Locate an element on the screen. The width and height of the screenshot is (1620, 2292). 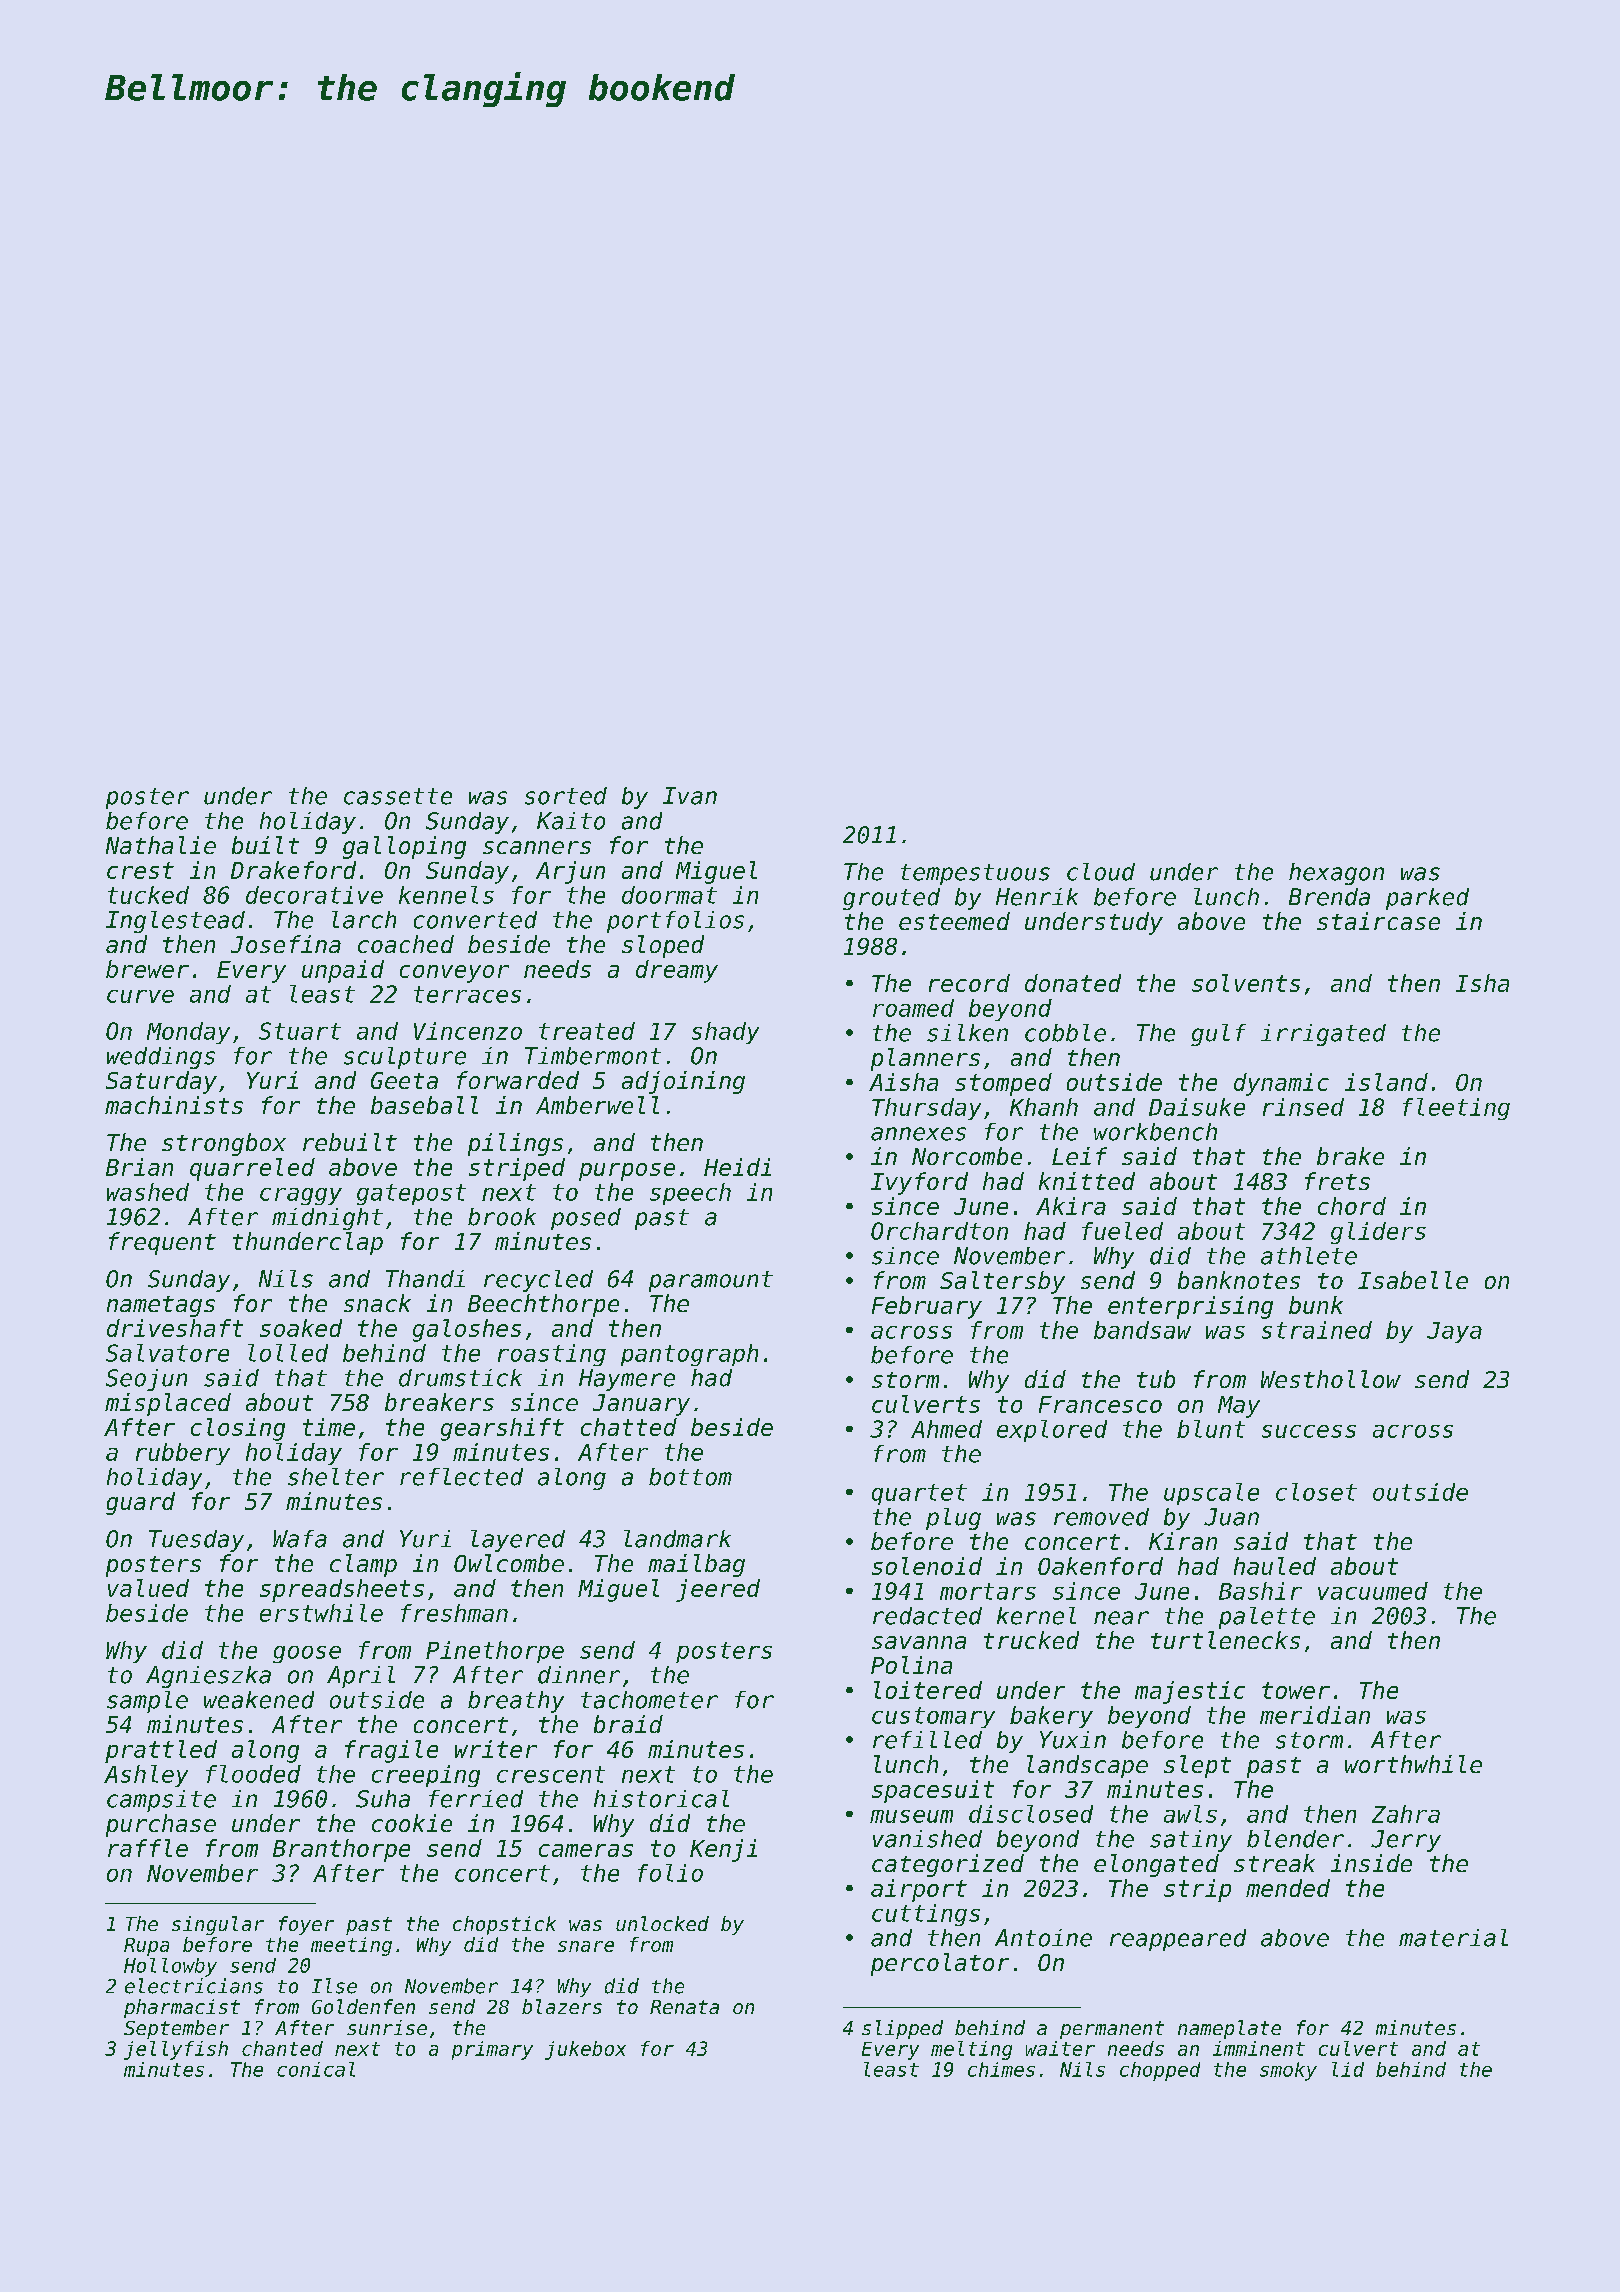
April is located at coordinates (361, 1677).
